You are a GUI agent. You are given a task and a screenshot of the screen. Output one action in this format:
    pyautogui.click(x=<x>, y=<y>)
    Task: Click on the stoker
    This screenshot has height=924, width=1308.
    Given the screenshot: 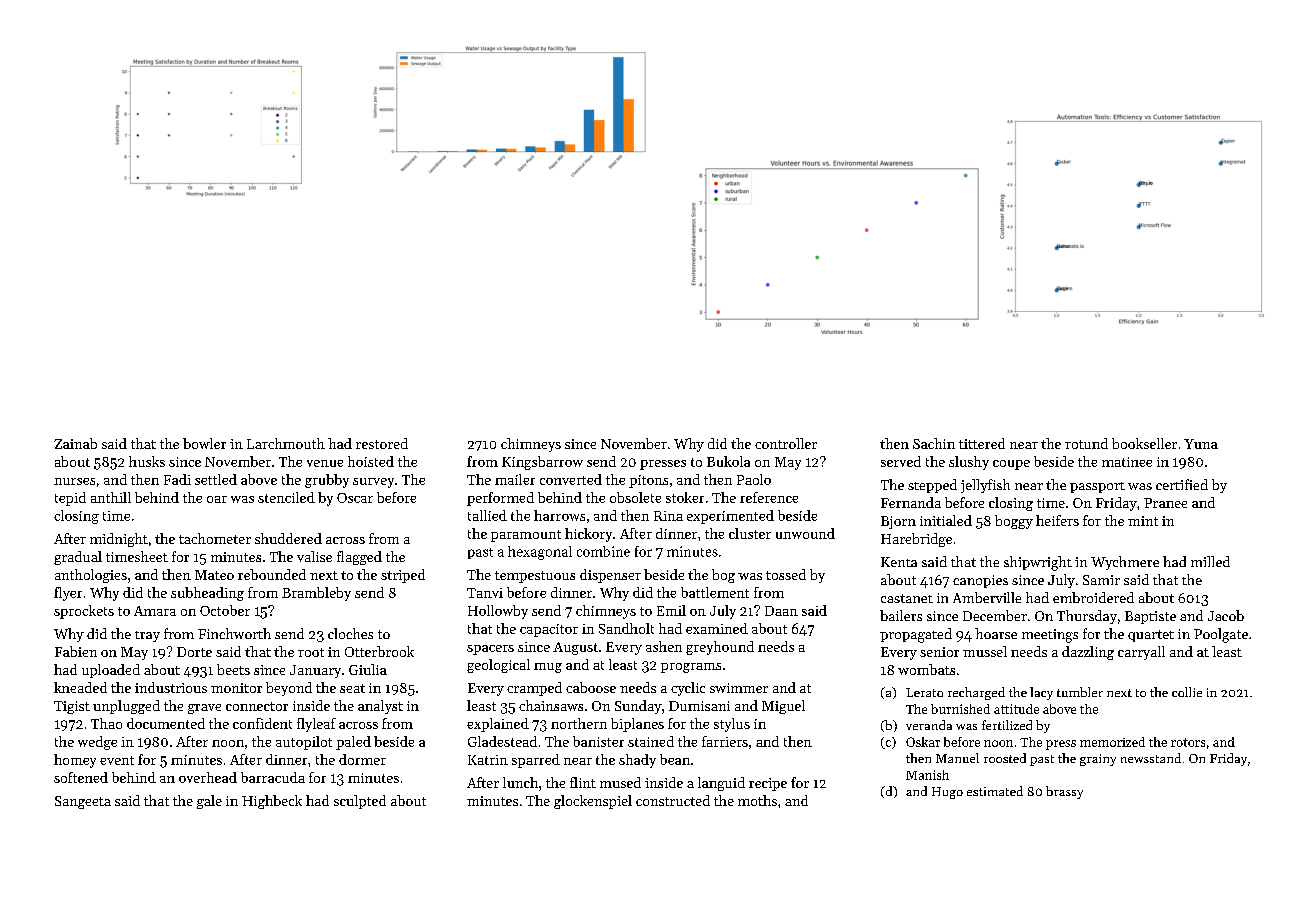 What is the action you would take?
    pyautogui.click(x=685, y=497)
